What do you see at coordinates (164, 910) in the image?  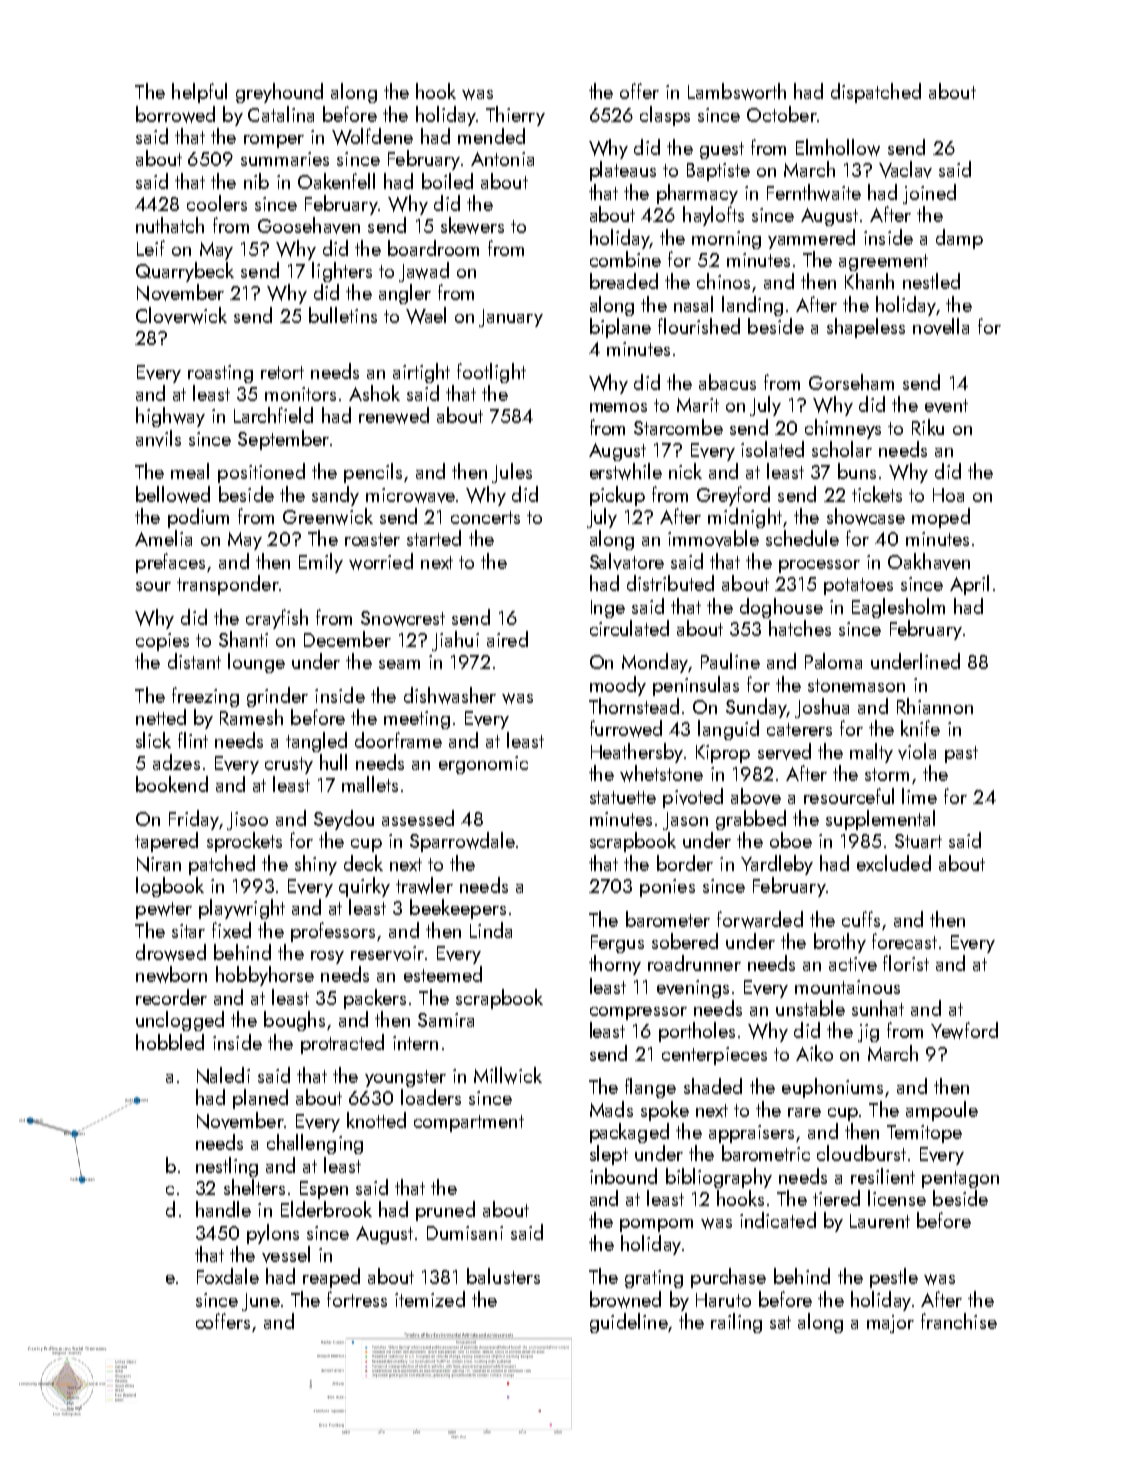 I see `pewter` at bounding box center [164, 910].
